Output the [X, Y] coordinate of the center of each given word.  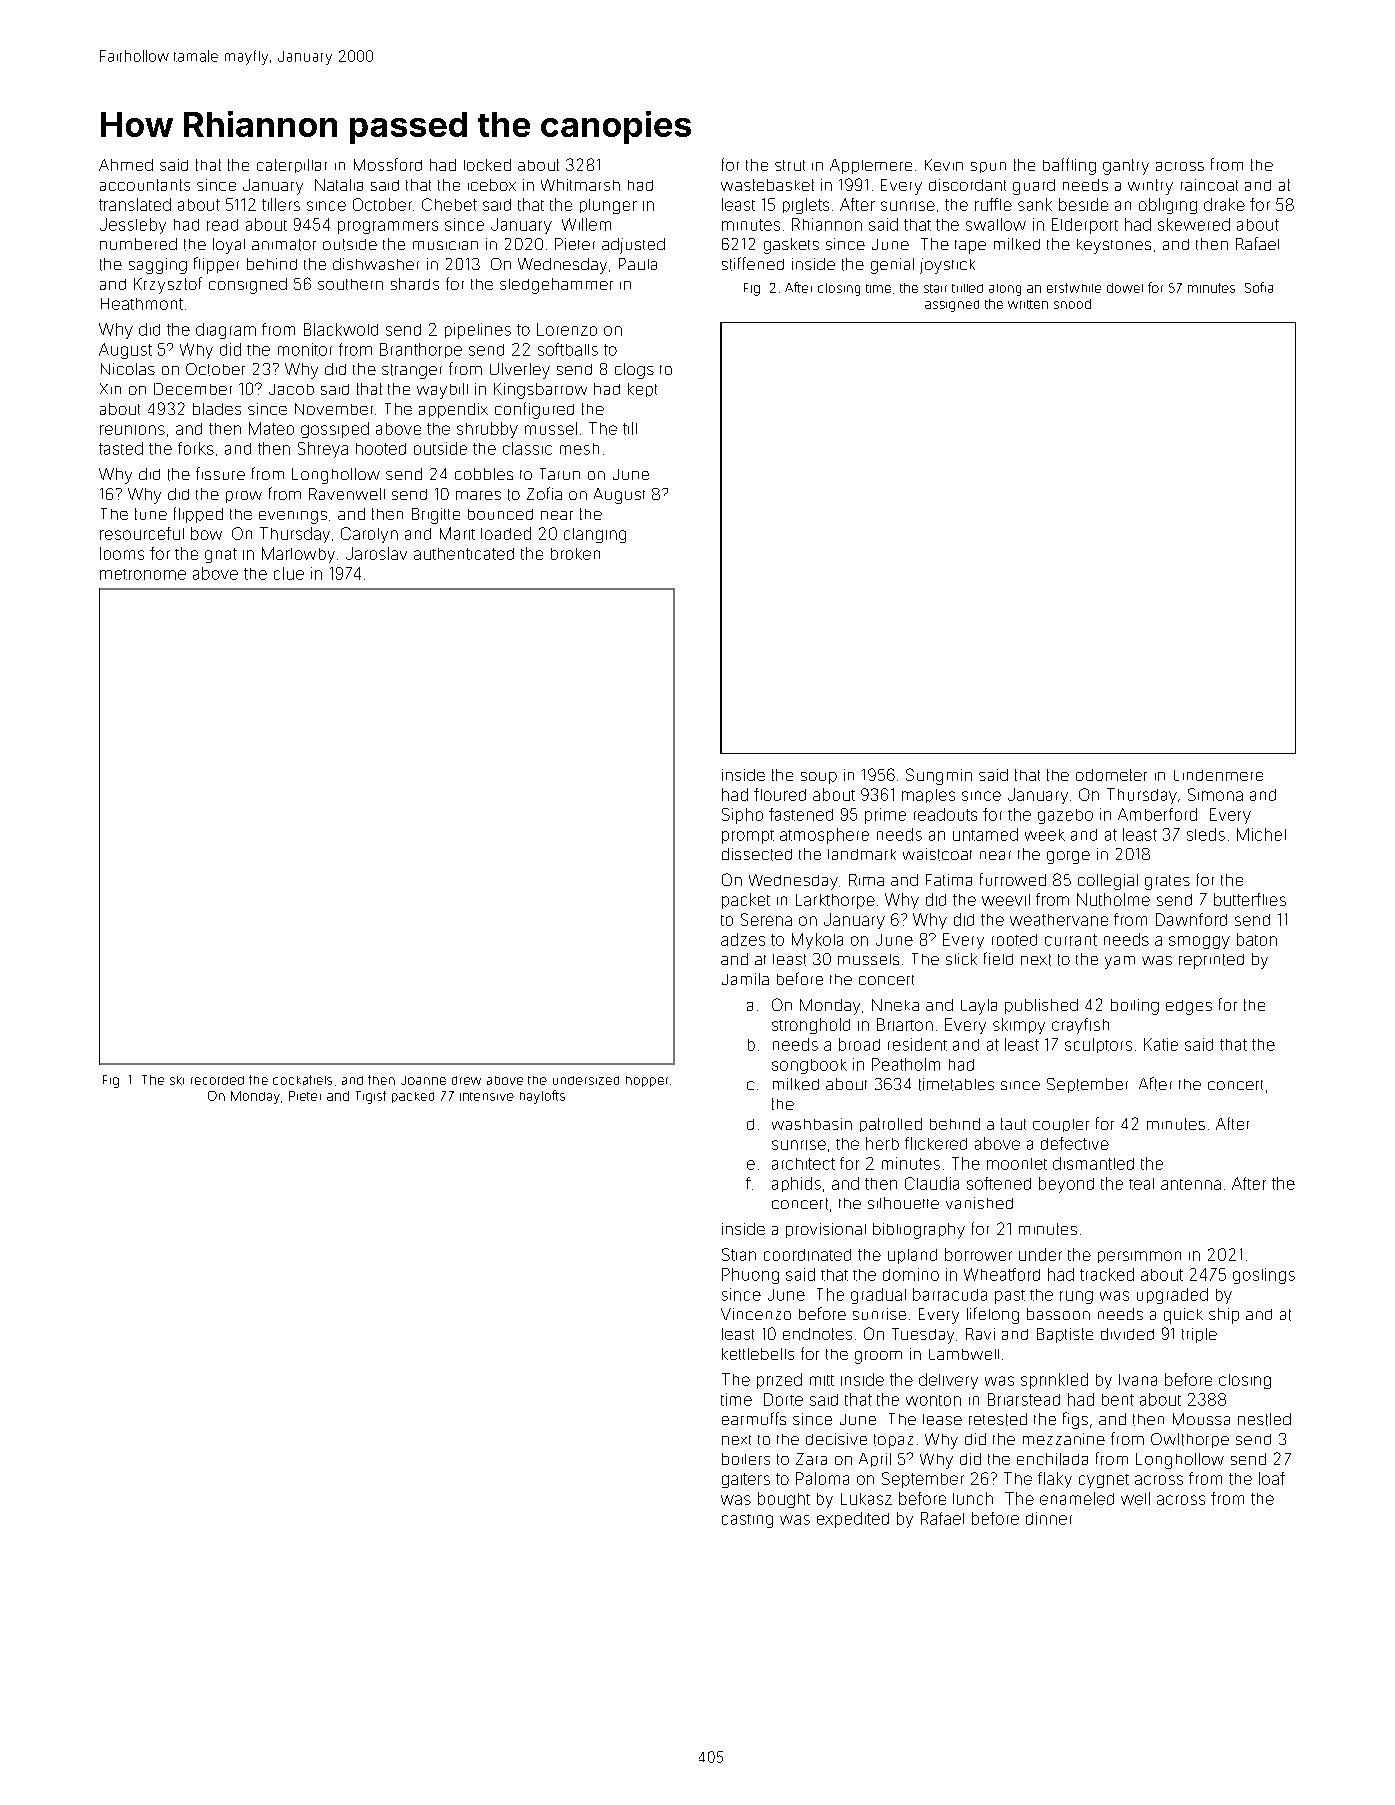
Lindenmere [1218, 775]
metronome [143, 574]
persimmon [1139, 1257]
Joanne [423, 1080]
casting [747, 1521]
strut [790, 165]
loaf [1272, 1478]
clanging [595, 535]
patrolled [891, 1125]
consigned [248, 286]
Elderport [1085, 226]
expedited [853, 1520]
